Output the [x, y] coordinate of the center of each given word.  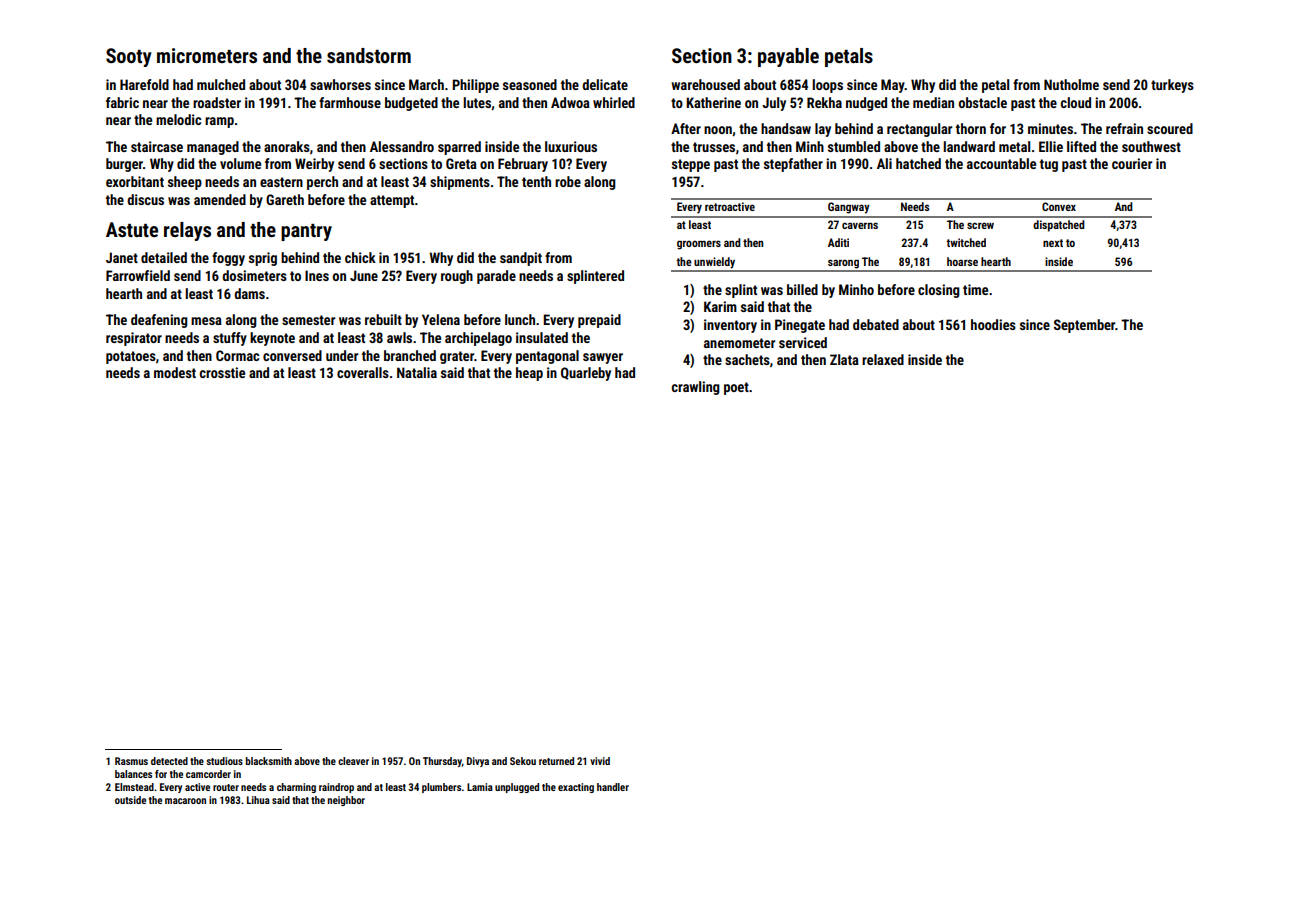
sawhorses [340, 84]
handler [613, 787]
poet [736, 388]
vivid [600, 761]
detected [169, 761]
